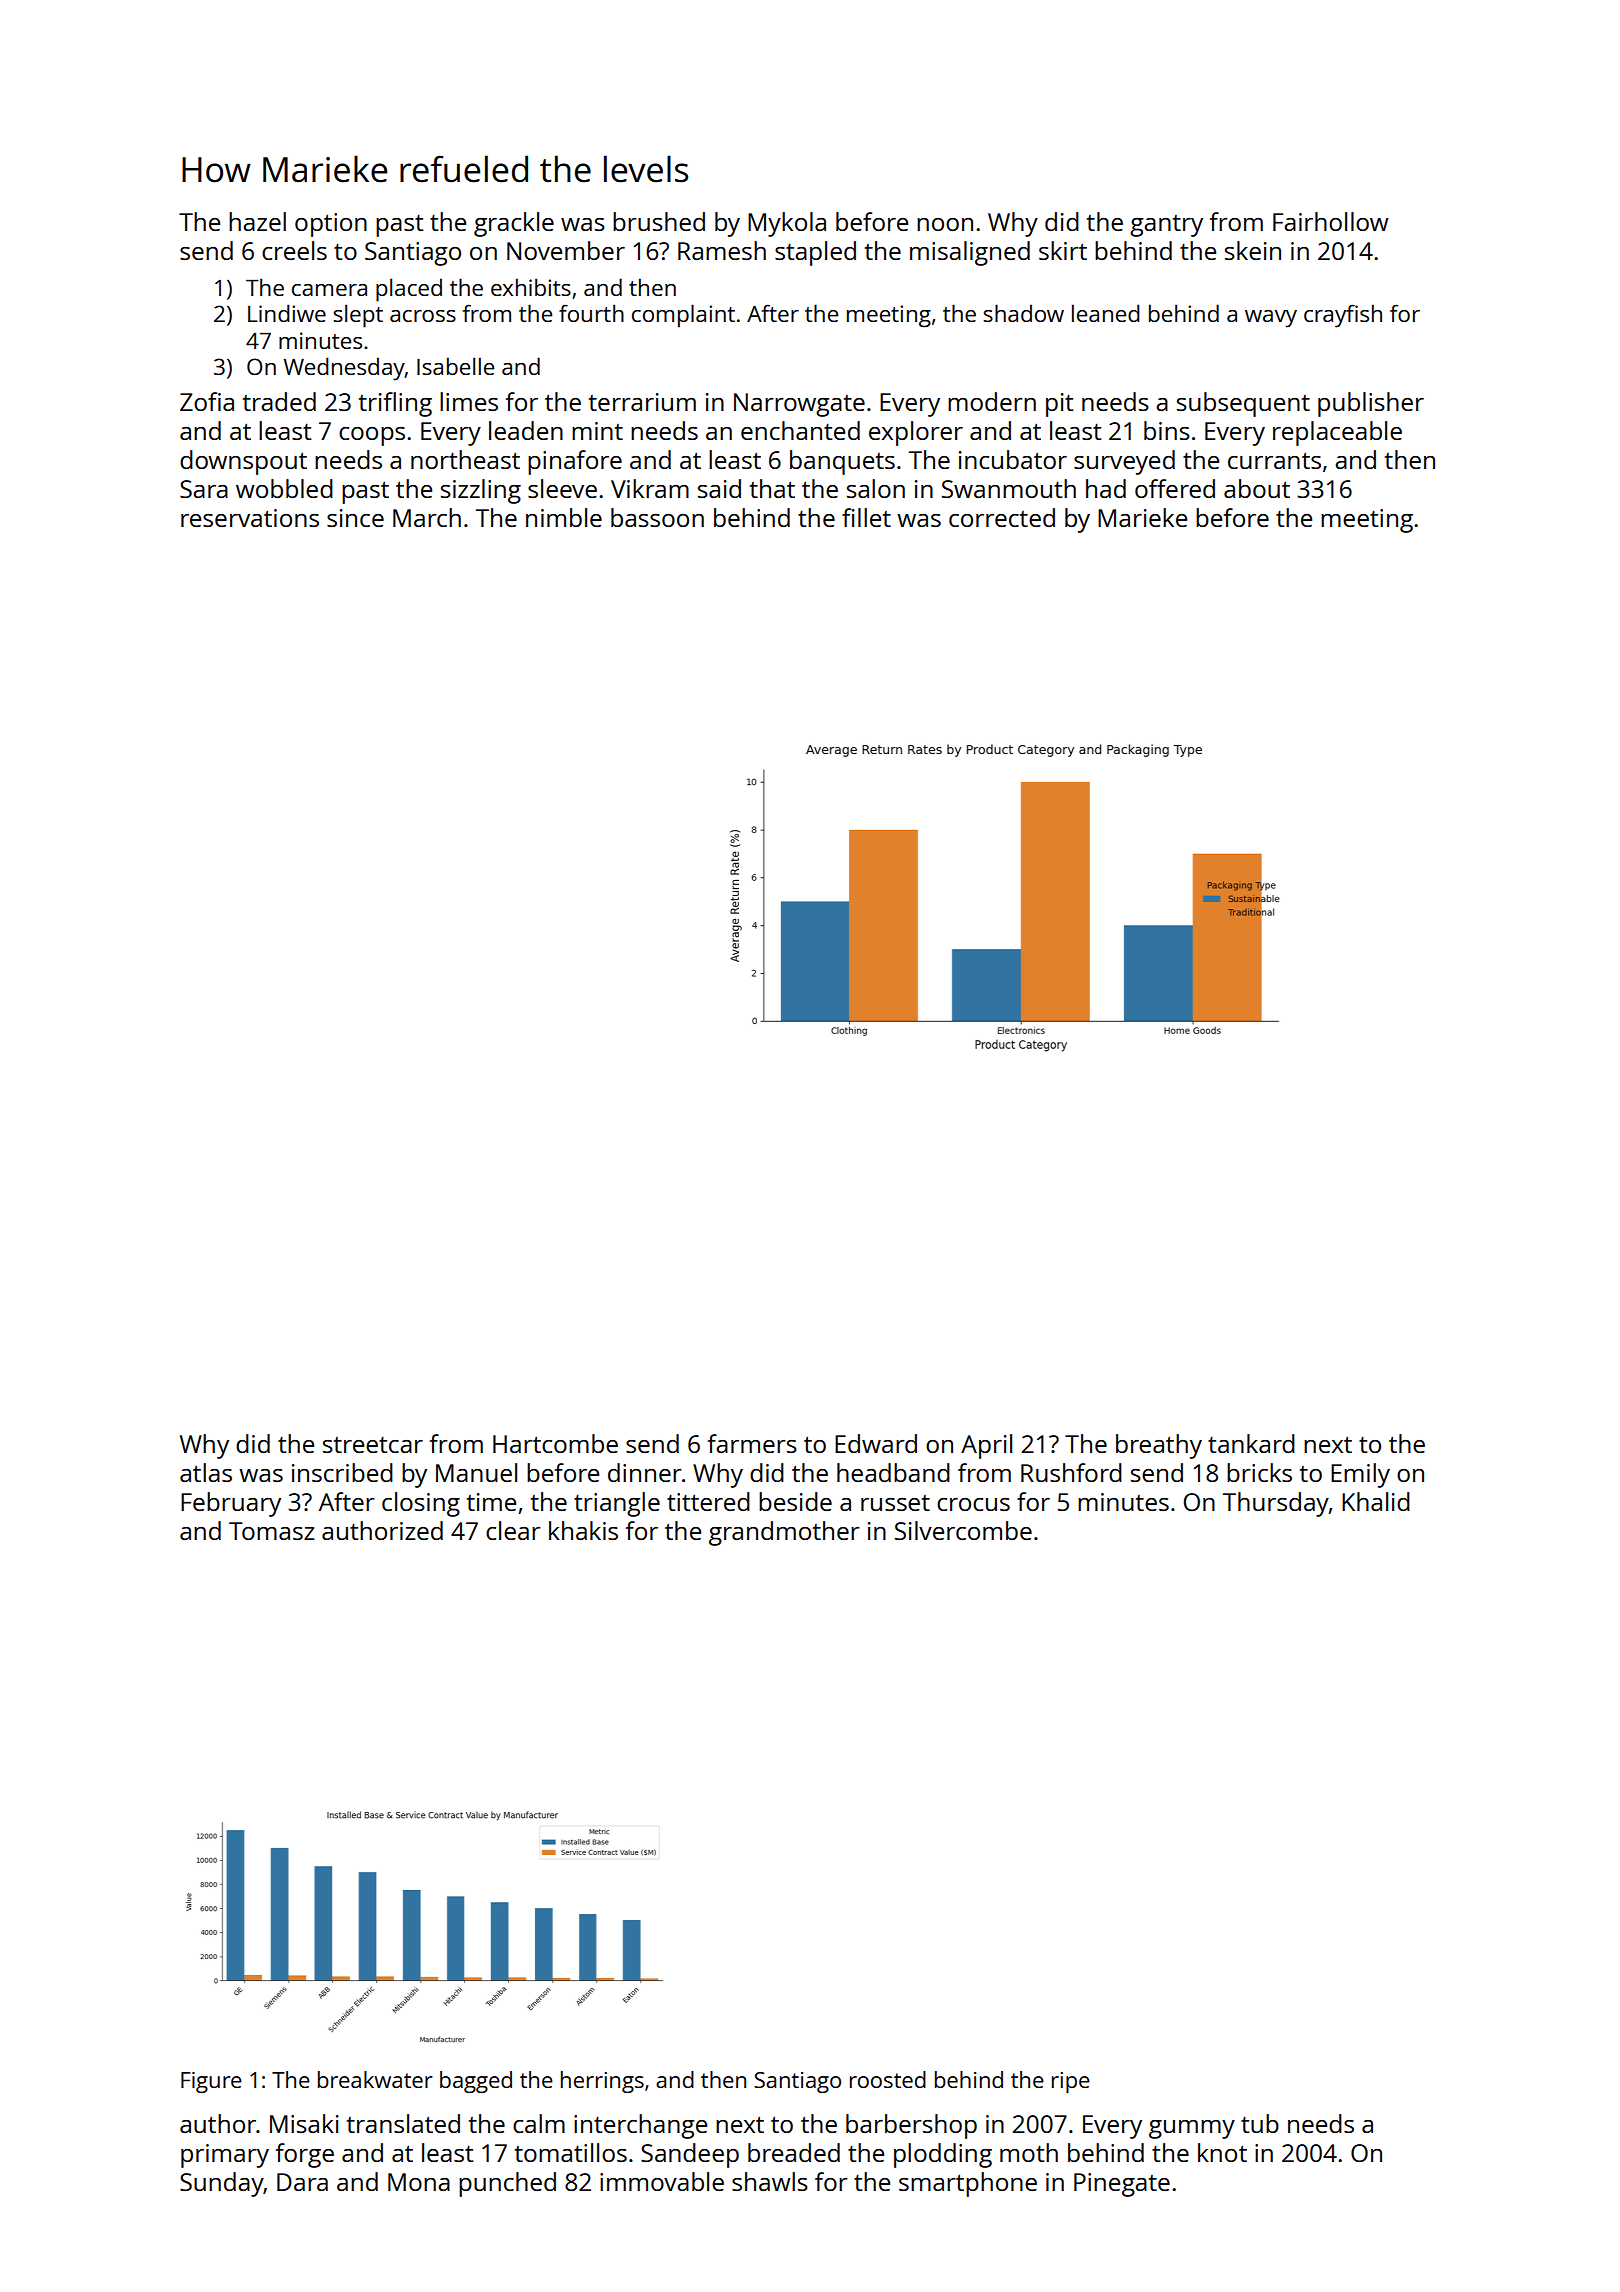 Image resolution: width=1620 pixels, height=2292 pixels. What do you see at coordinates (876, 488) in the screenshot?
I see `salon` at bounding box center [876, 488].
